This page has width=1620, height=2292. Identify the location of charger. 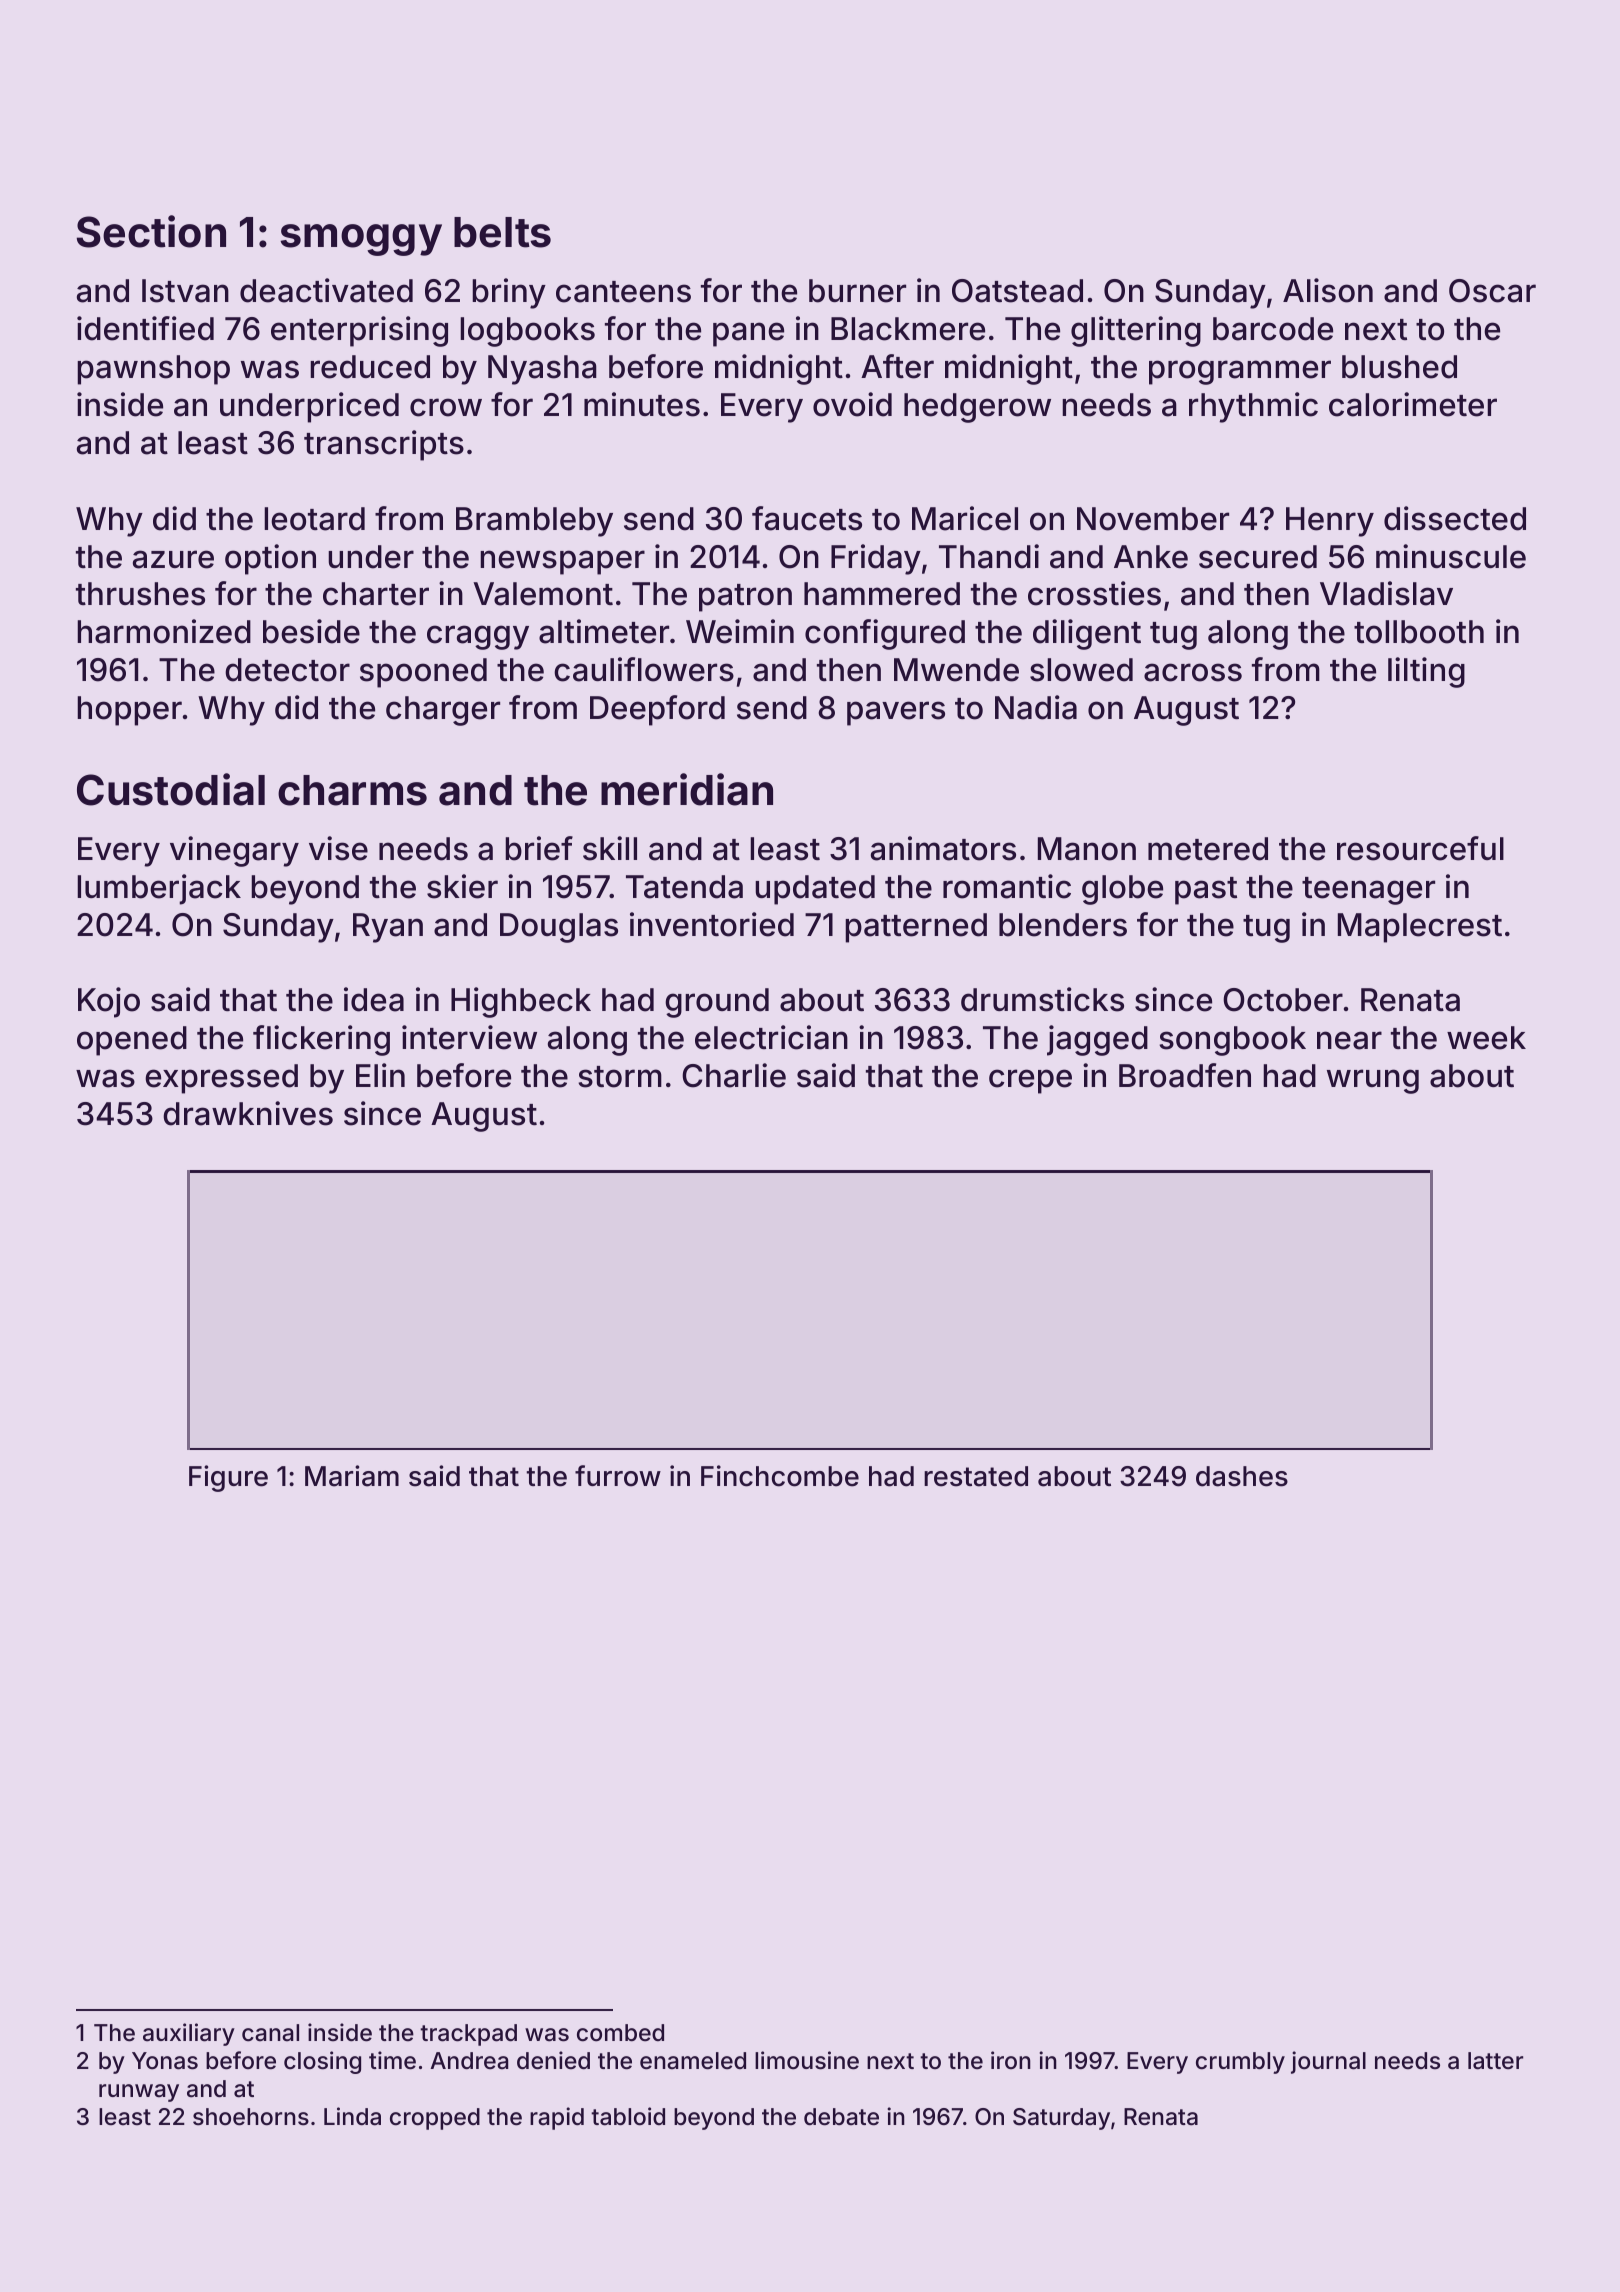
(443, 711).
